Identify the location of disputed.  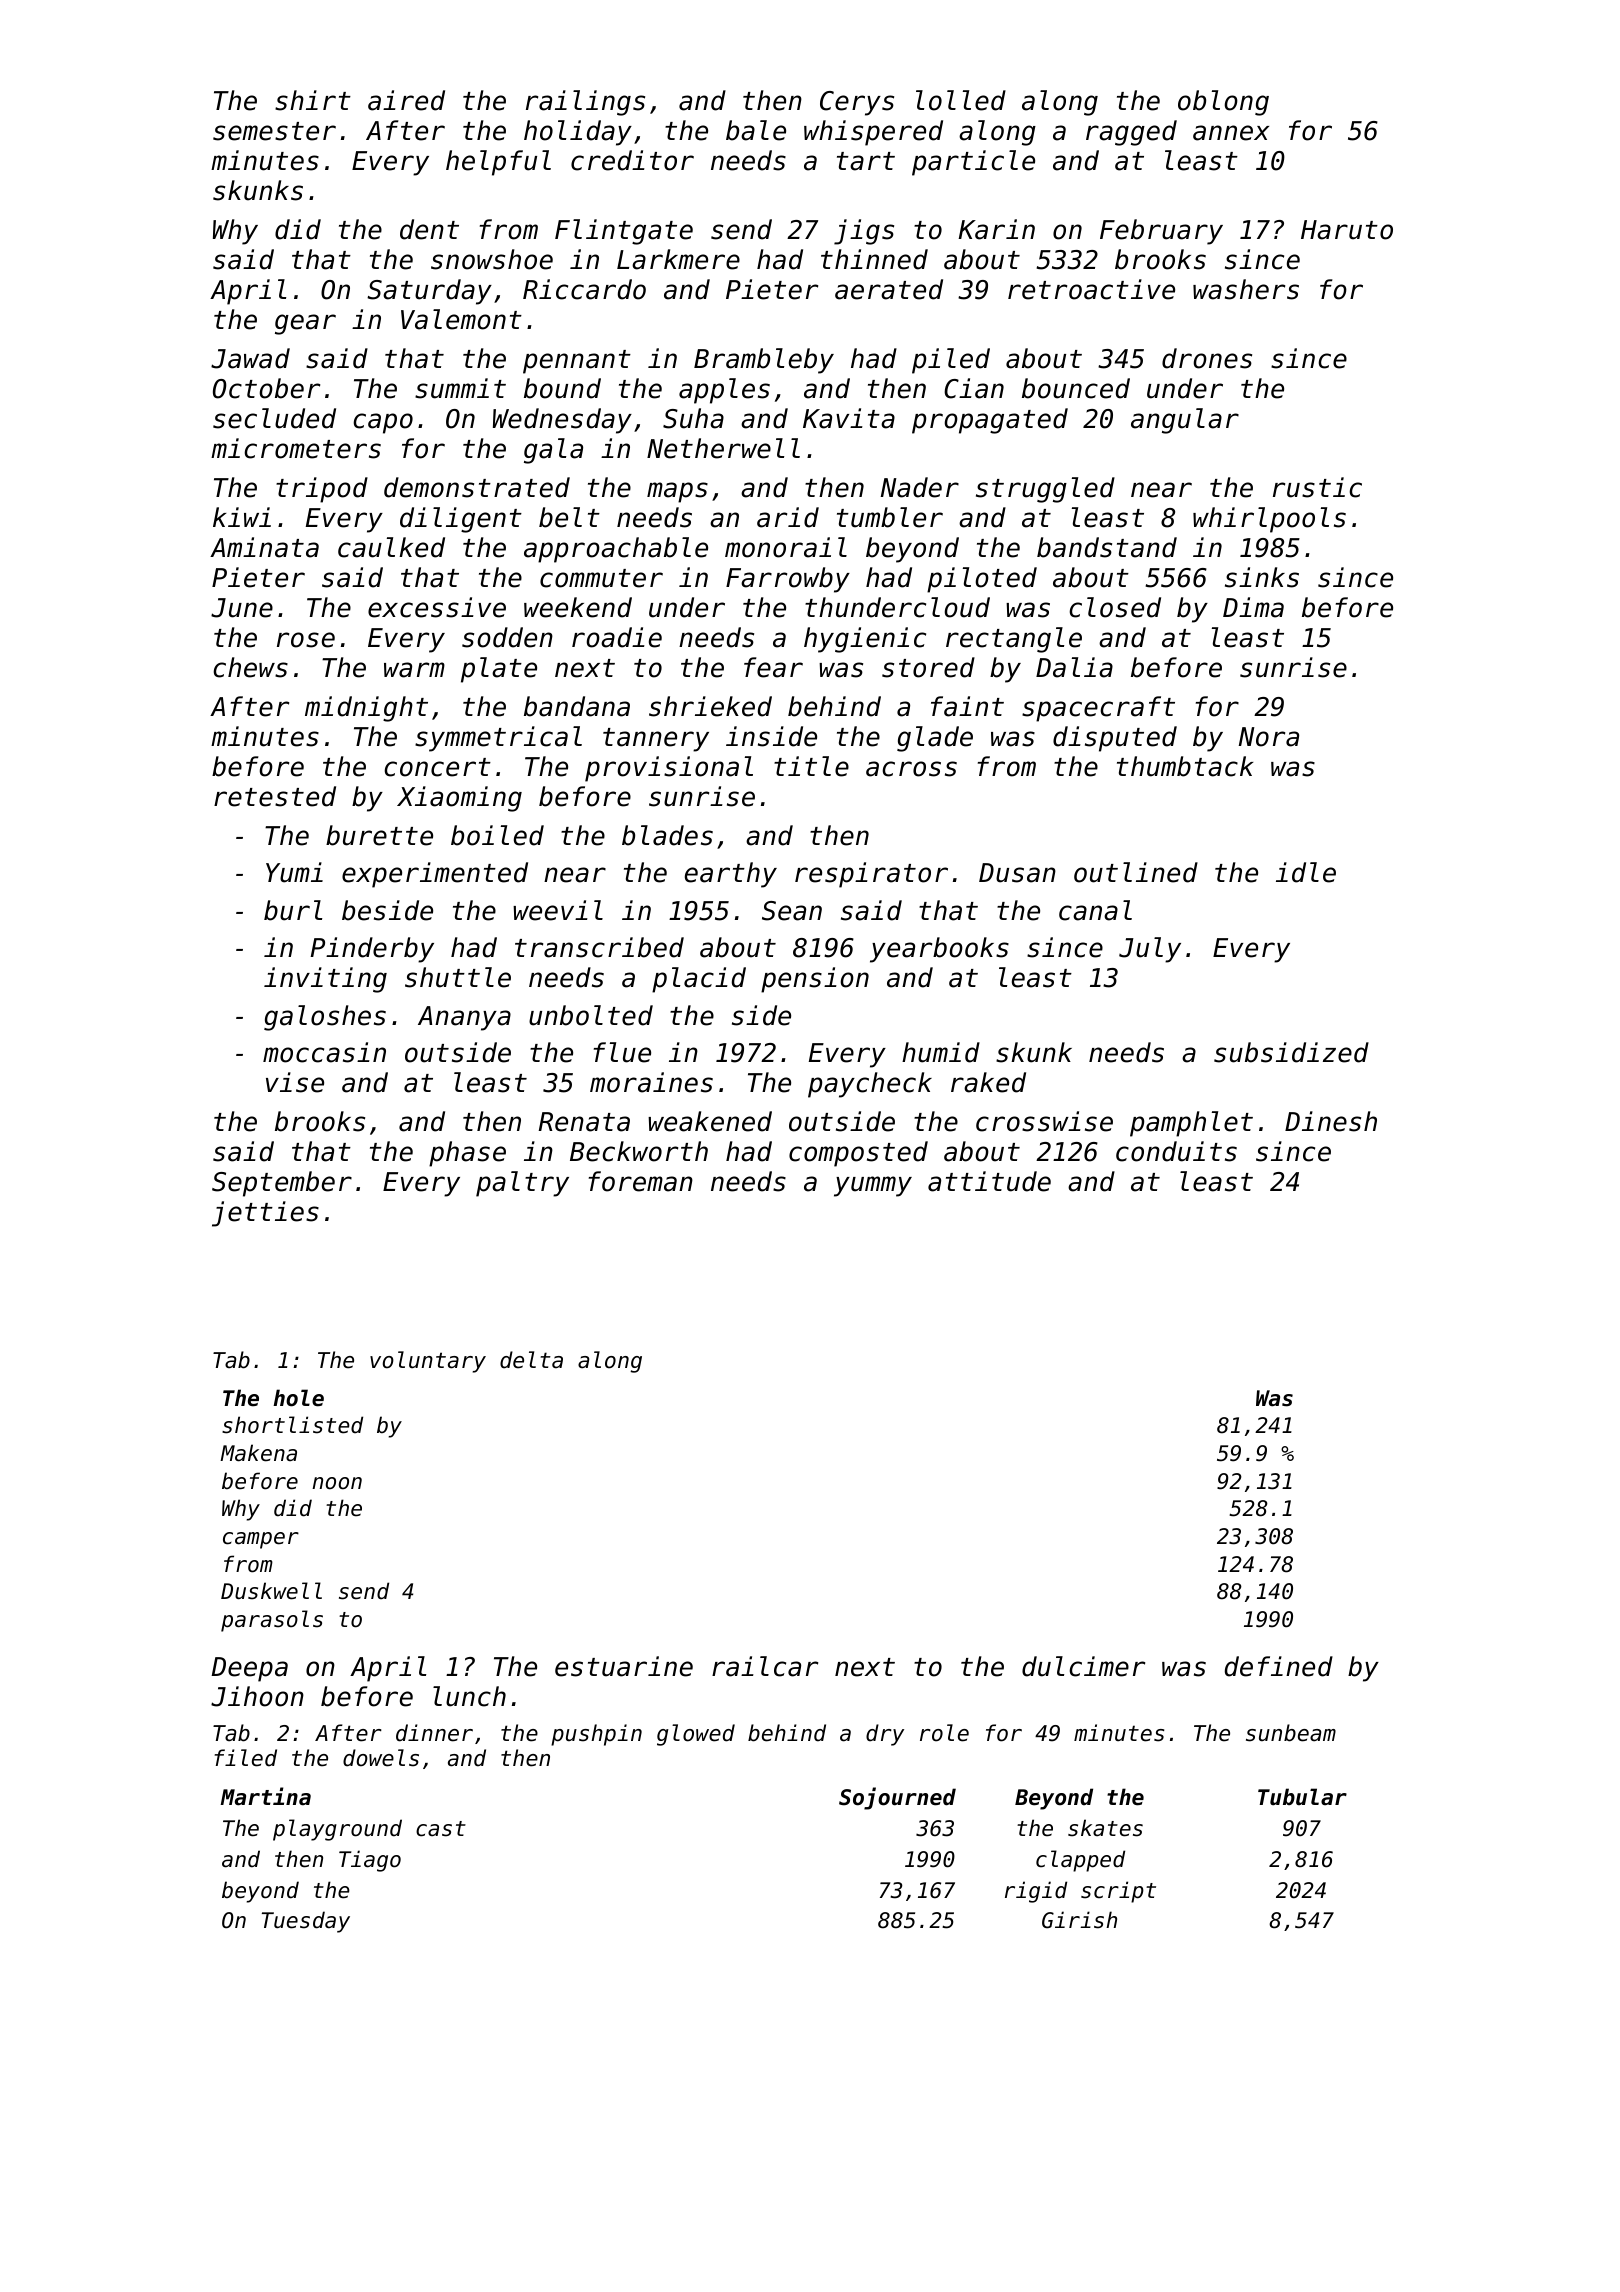
(1115, 739).
